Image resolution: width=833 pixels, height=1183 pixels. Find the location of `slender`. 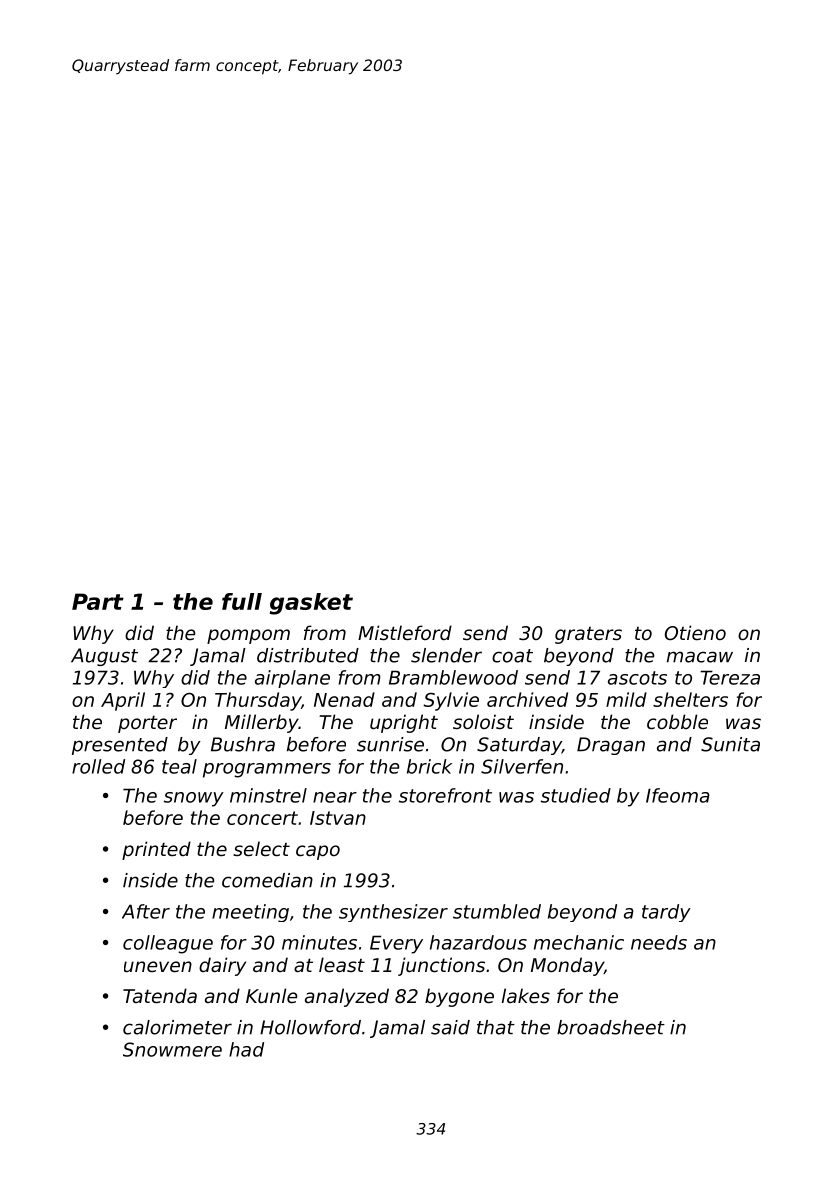

slender is located at coordinates (446, 655).
